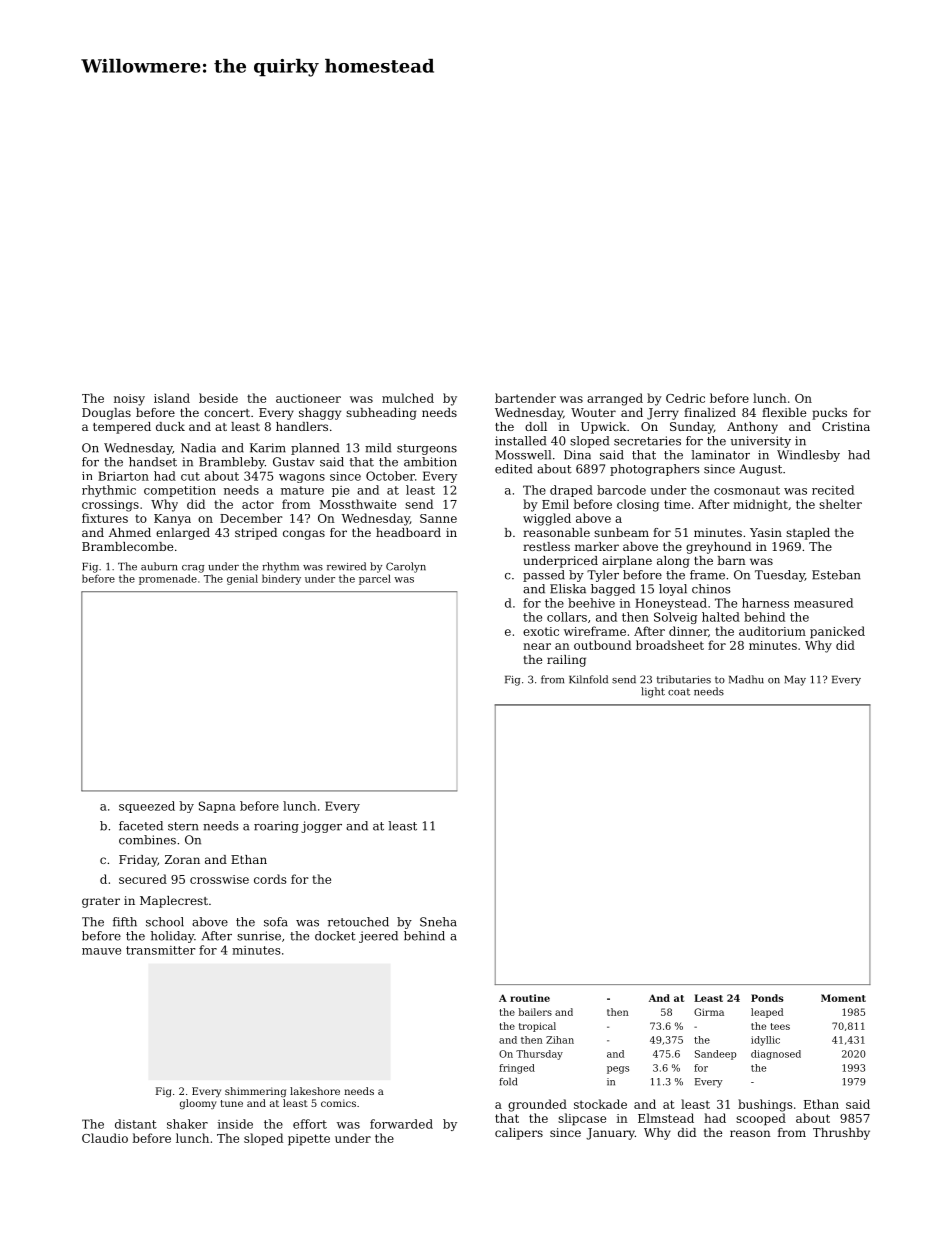 This screenshot has height=1233, width=952. What do you see at coordinates (147, 807) in the screenshot?
I see `squeezed` at bounding box center [147, 807].
